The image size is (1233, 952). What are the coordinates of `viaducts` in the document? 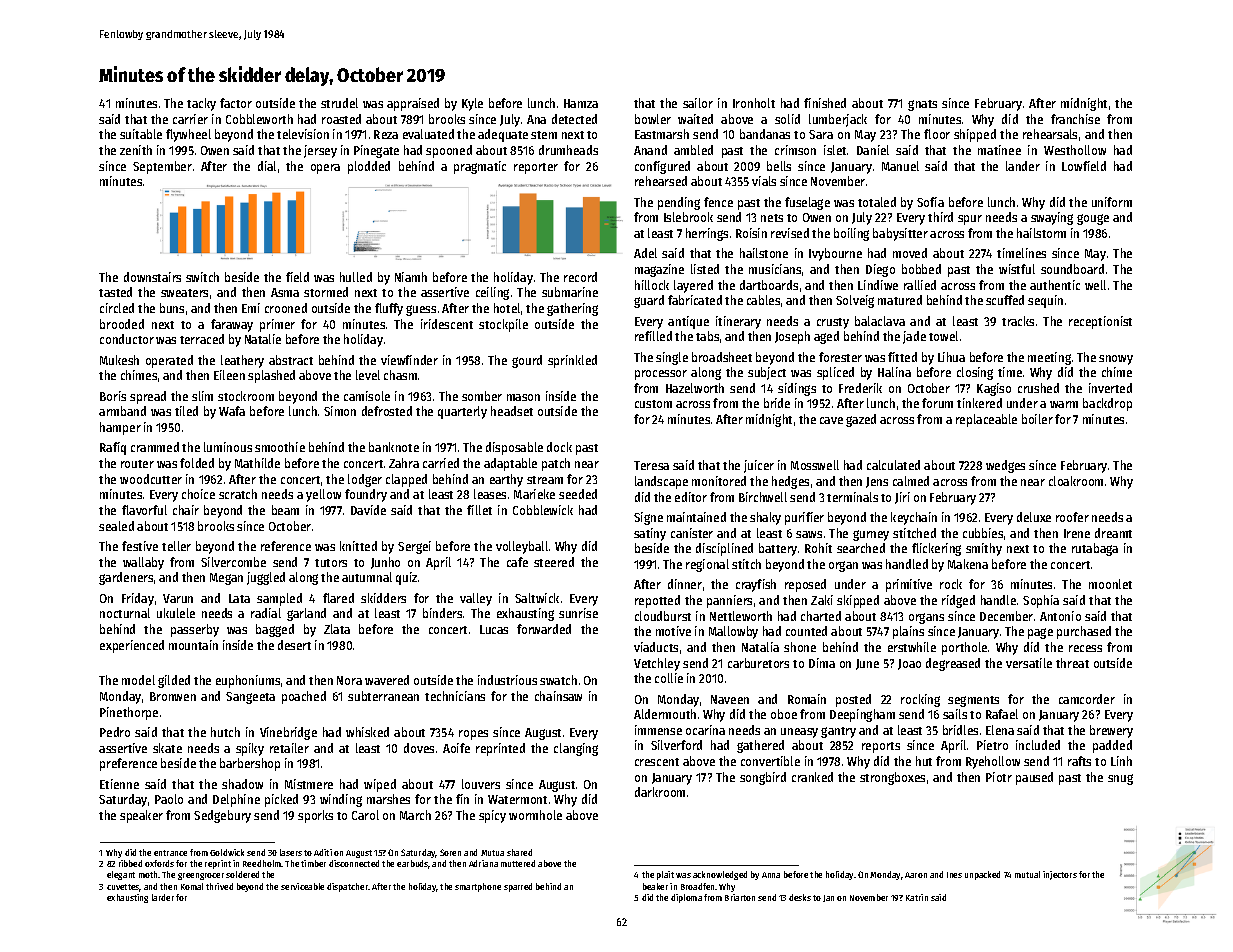 It's located at (656, 647).
